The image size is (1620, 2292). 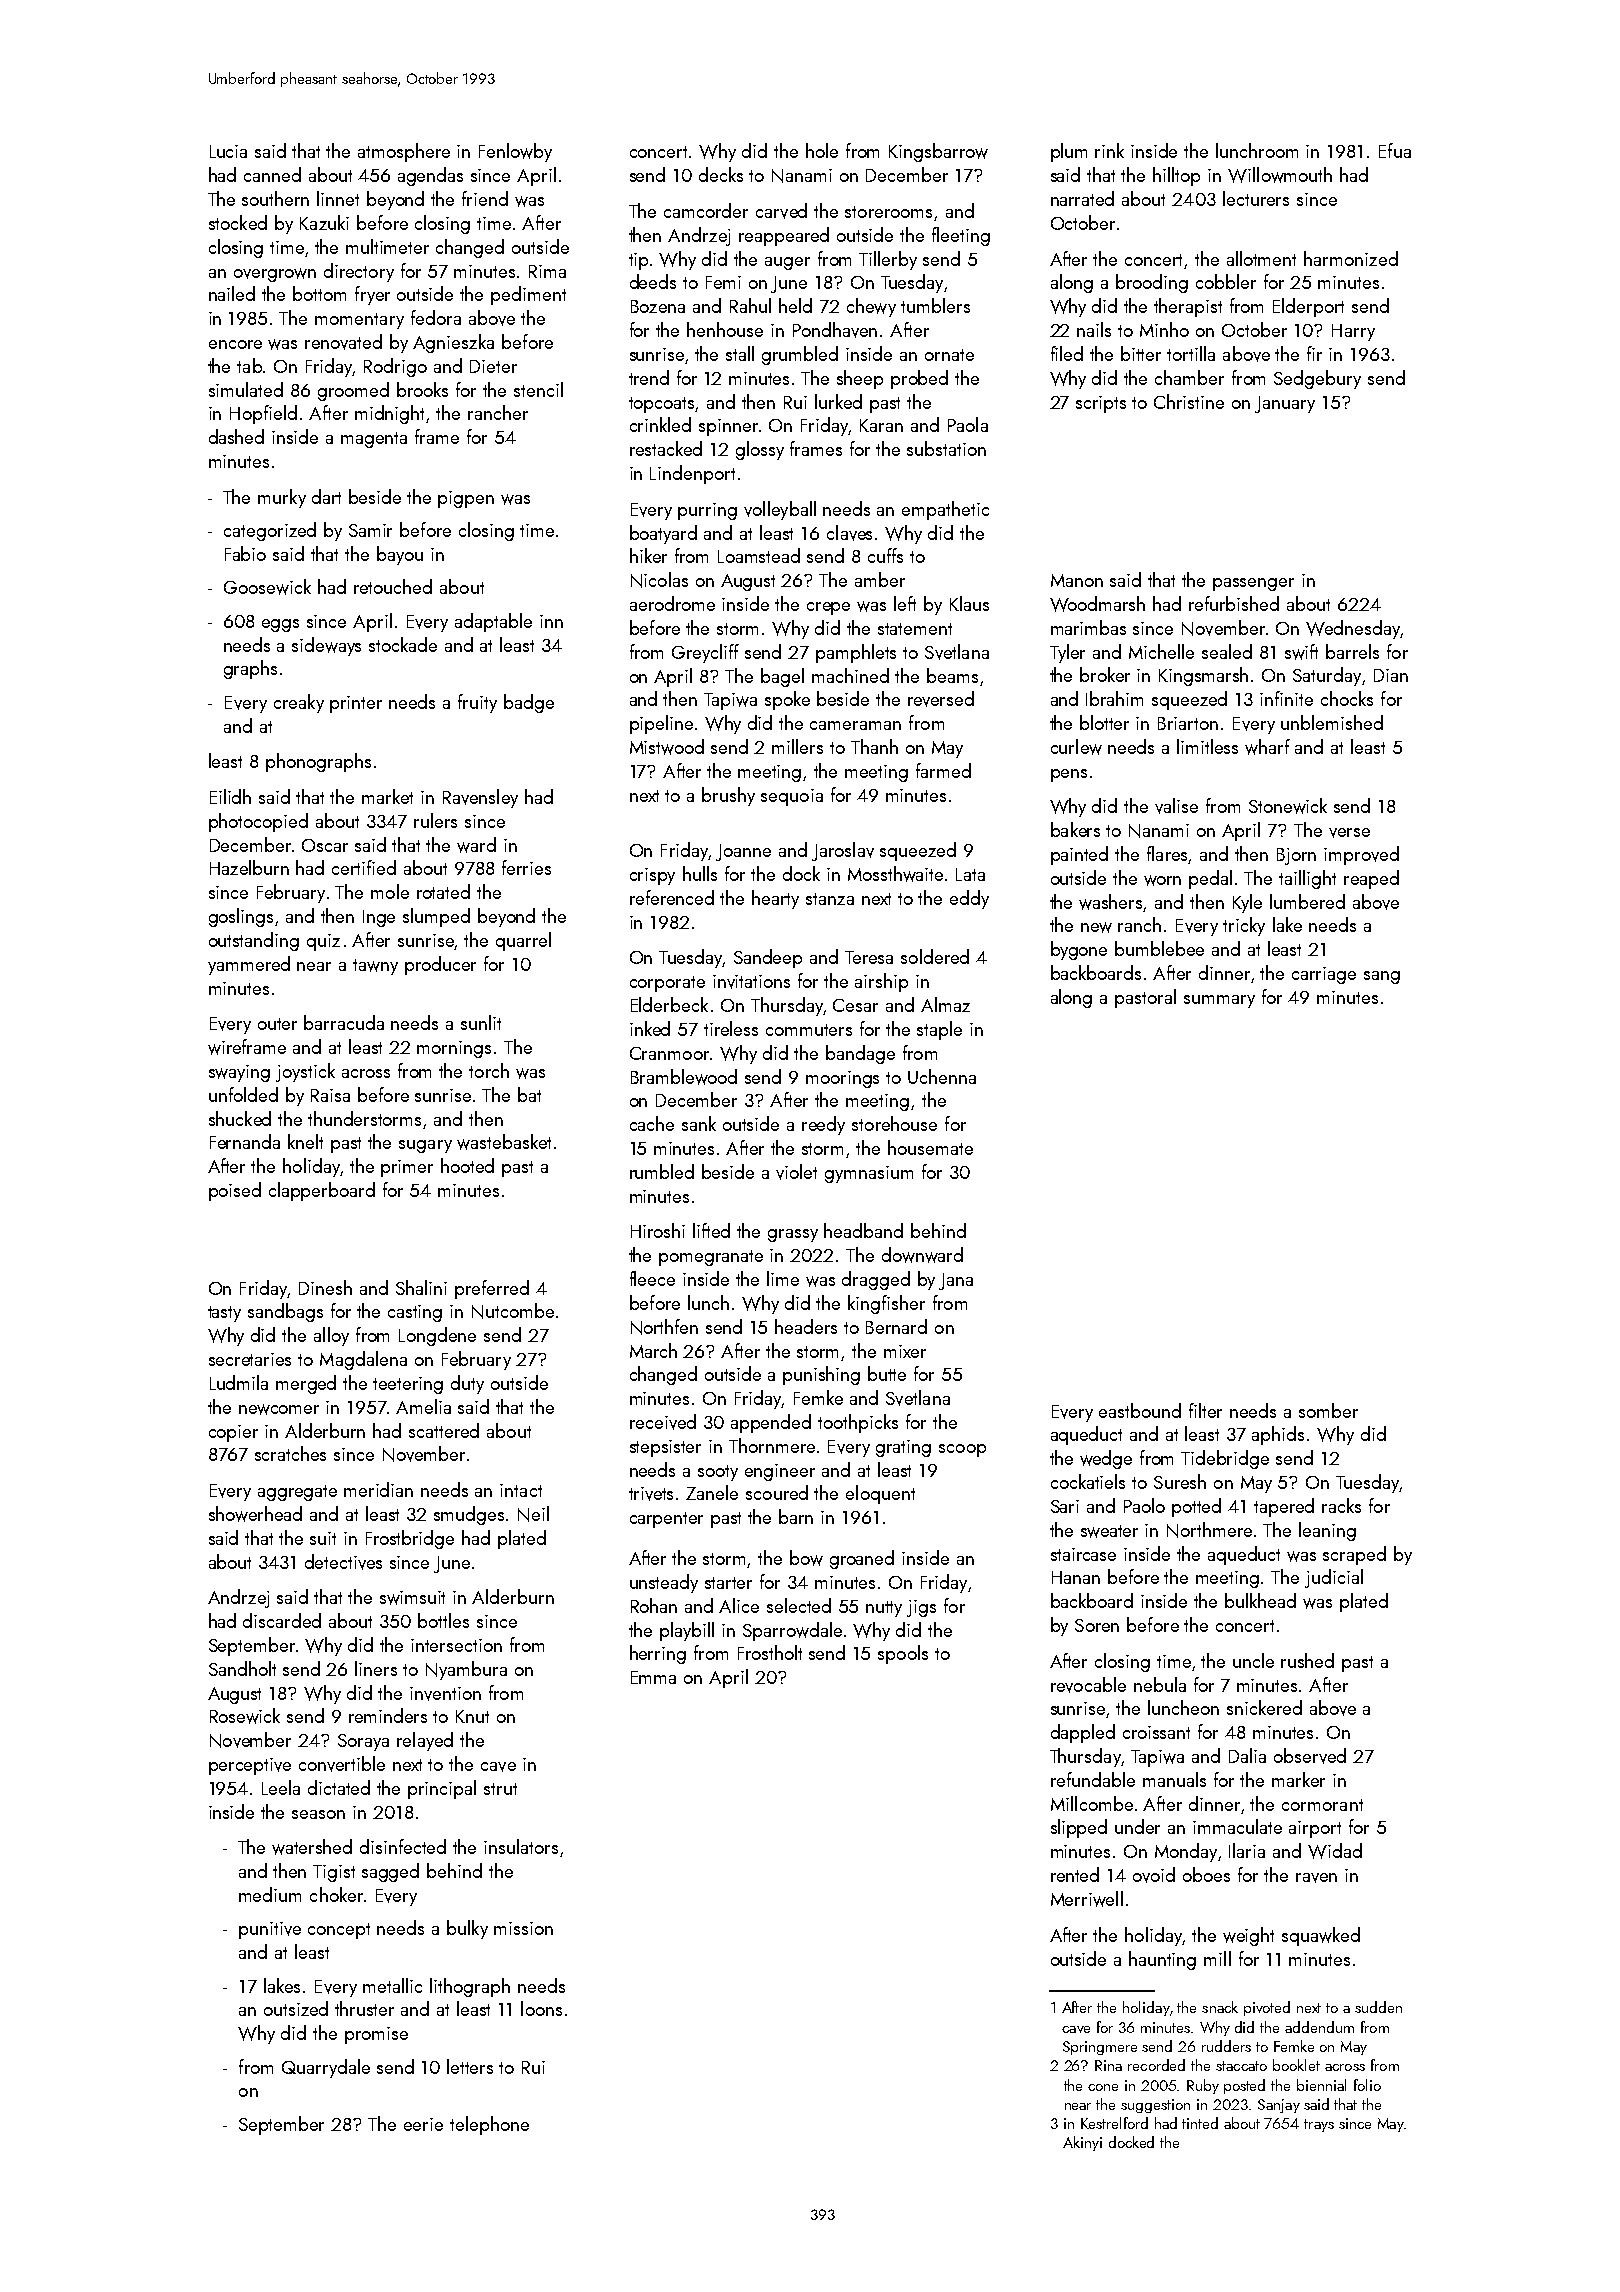 What do you see at coordinates (705, 653) in the page?
I see `Greycliff` at bounding box center [705, 653].
